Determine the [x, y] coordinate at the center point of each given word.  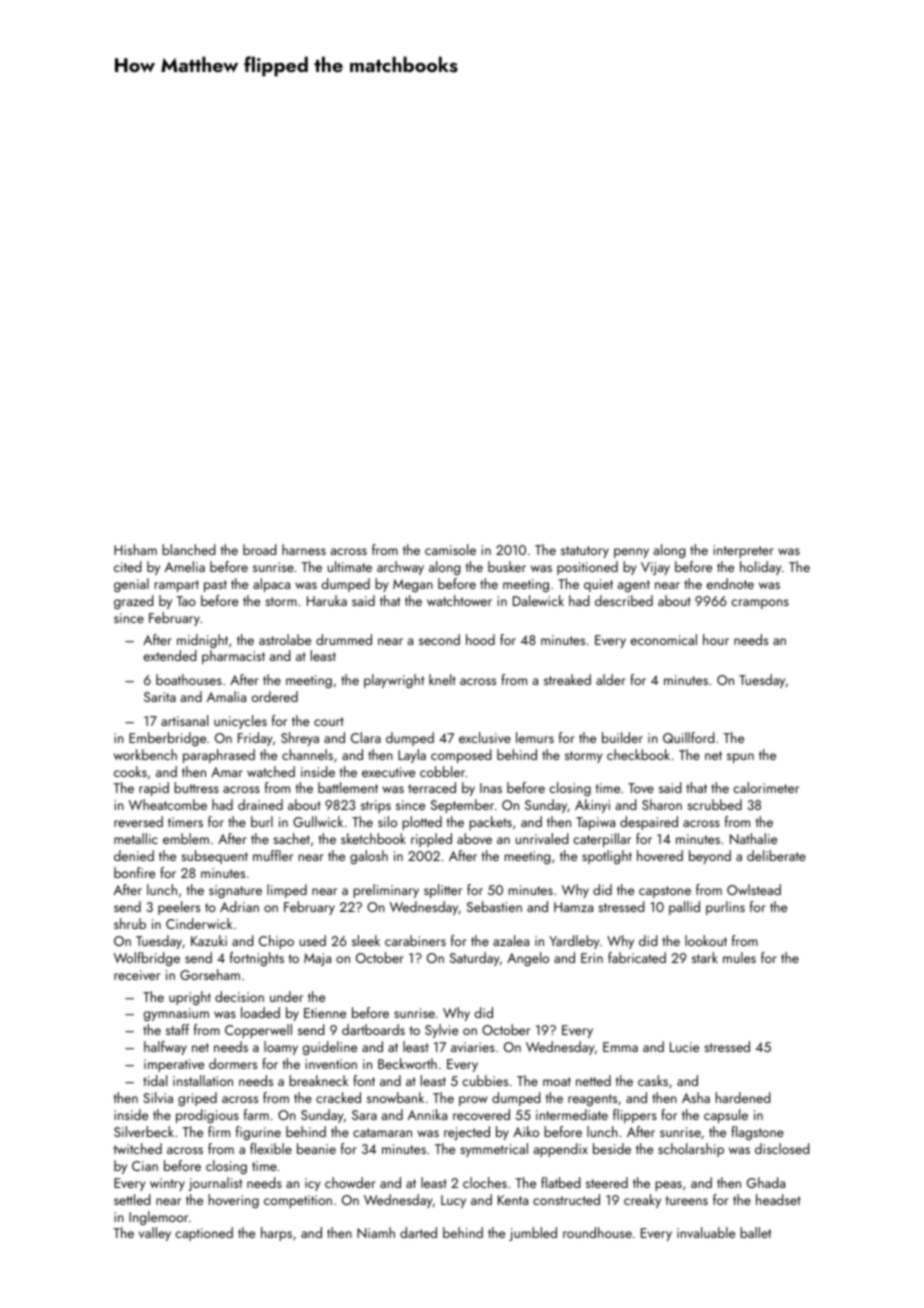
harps [276, 1234]
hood [480, 639]
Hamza [573, 907]
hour [716, 639]
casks [653, 1080]
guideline [330, 1048]
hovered [660, 855]
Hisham [135, 549]
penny [631, 553]
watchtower [459, 600]
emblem [186, 838]
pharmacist [233, 657]
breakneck [319, 1080]
